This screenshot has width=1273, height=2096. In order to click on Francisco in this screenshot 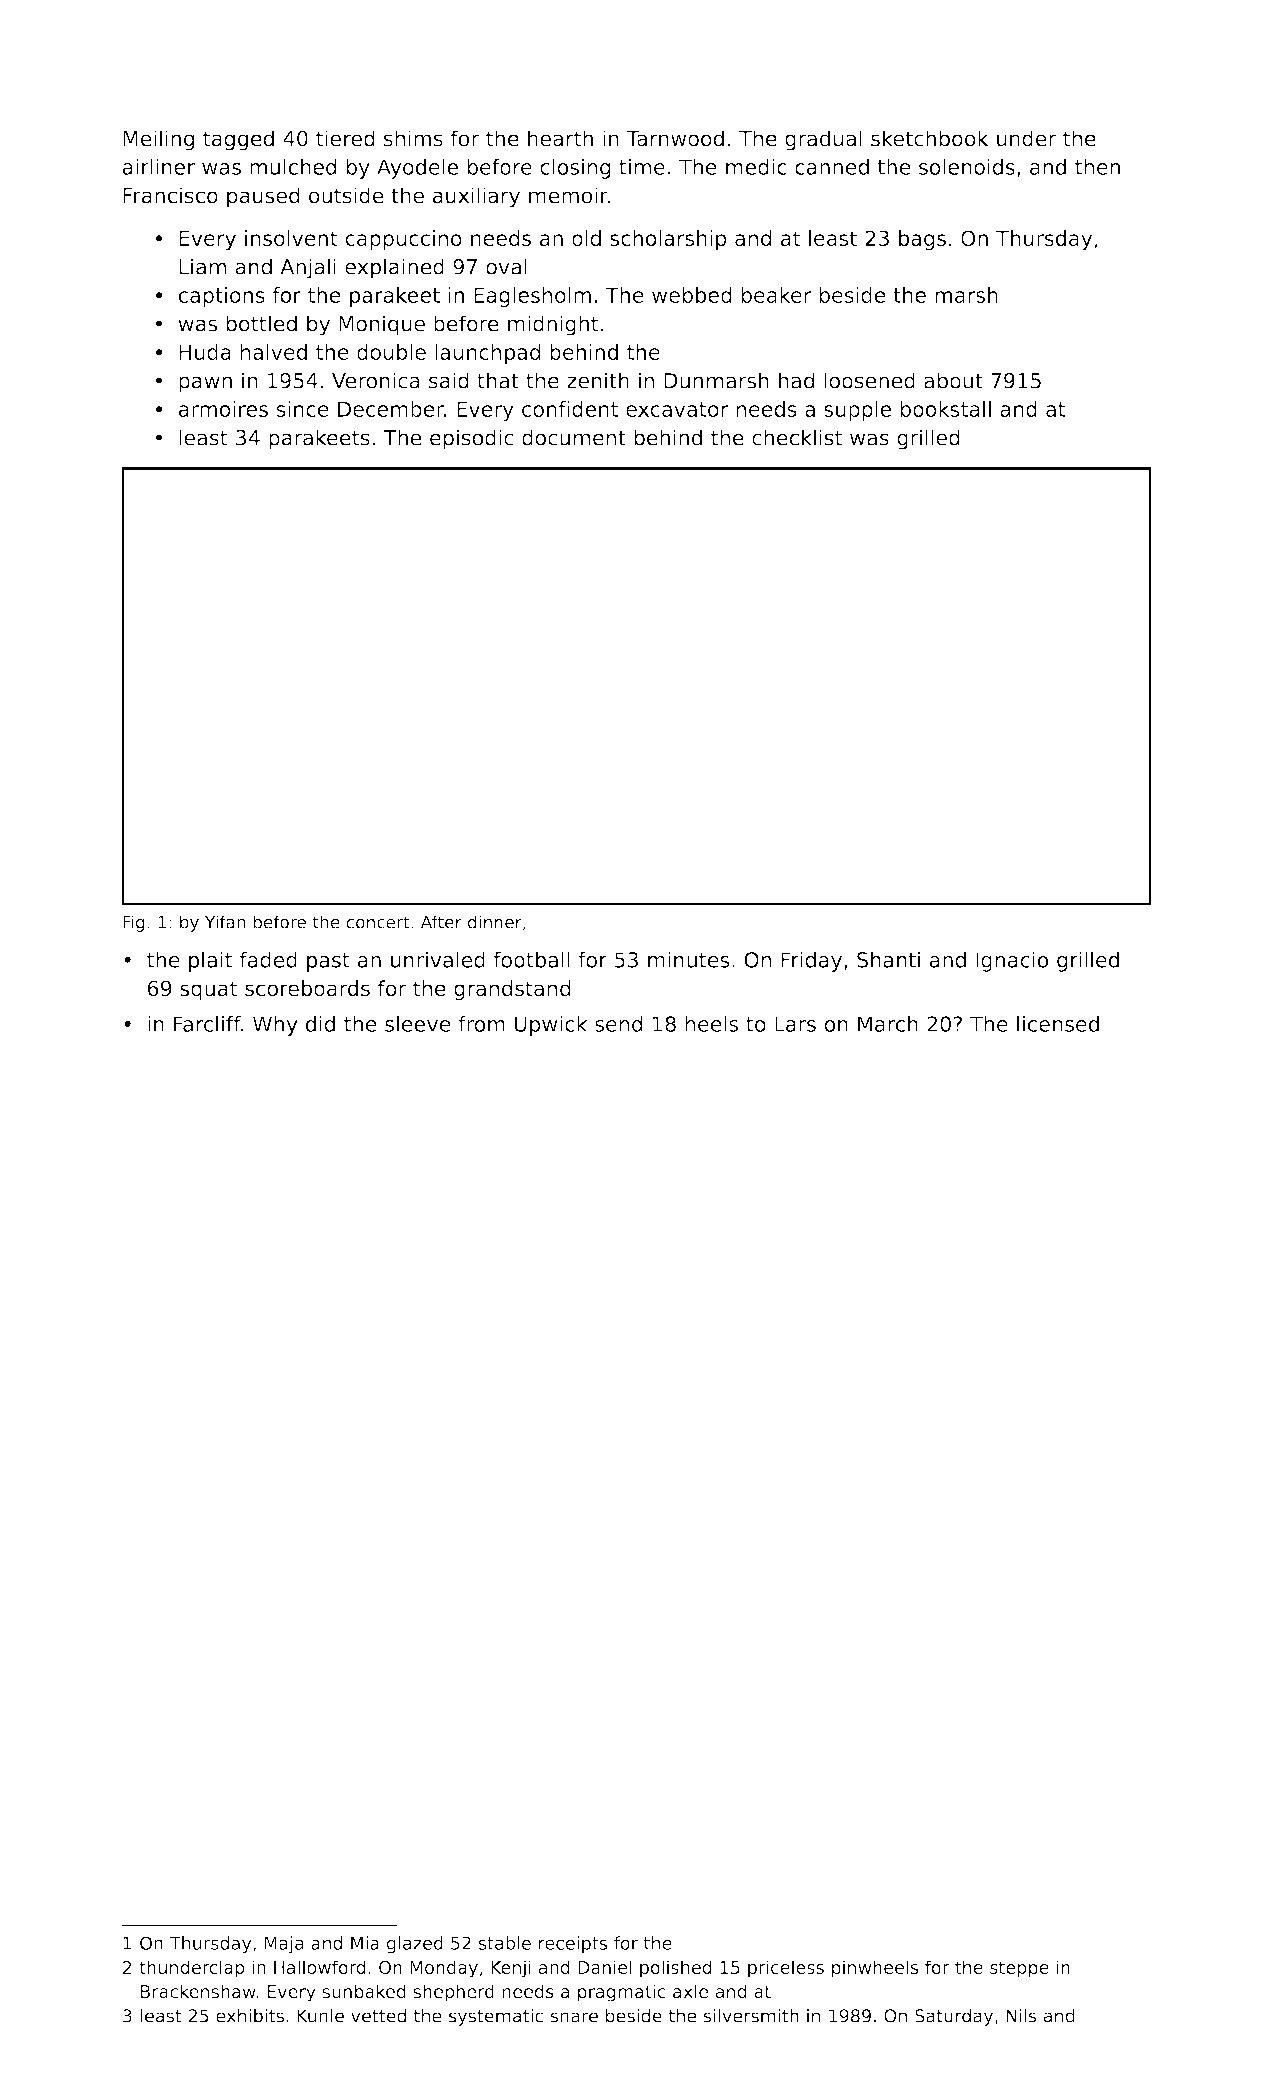, I will do `click(170, 195)`.
